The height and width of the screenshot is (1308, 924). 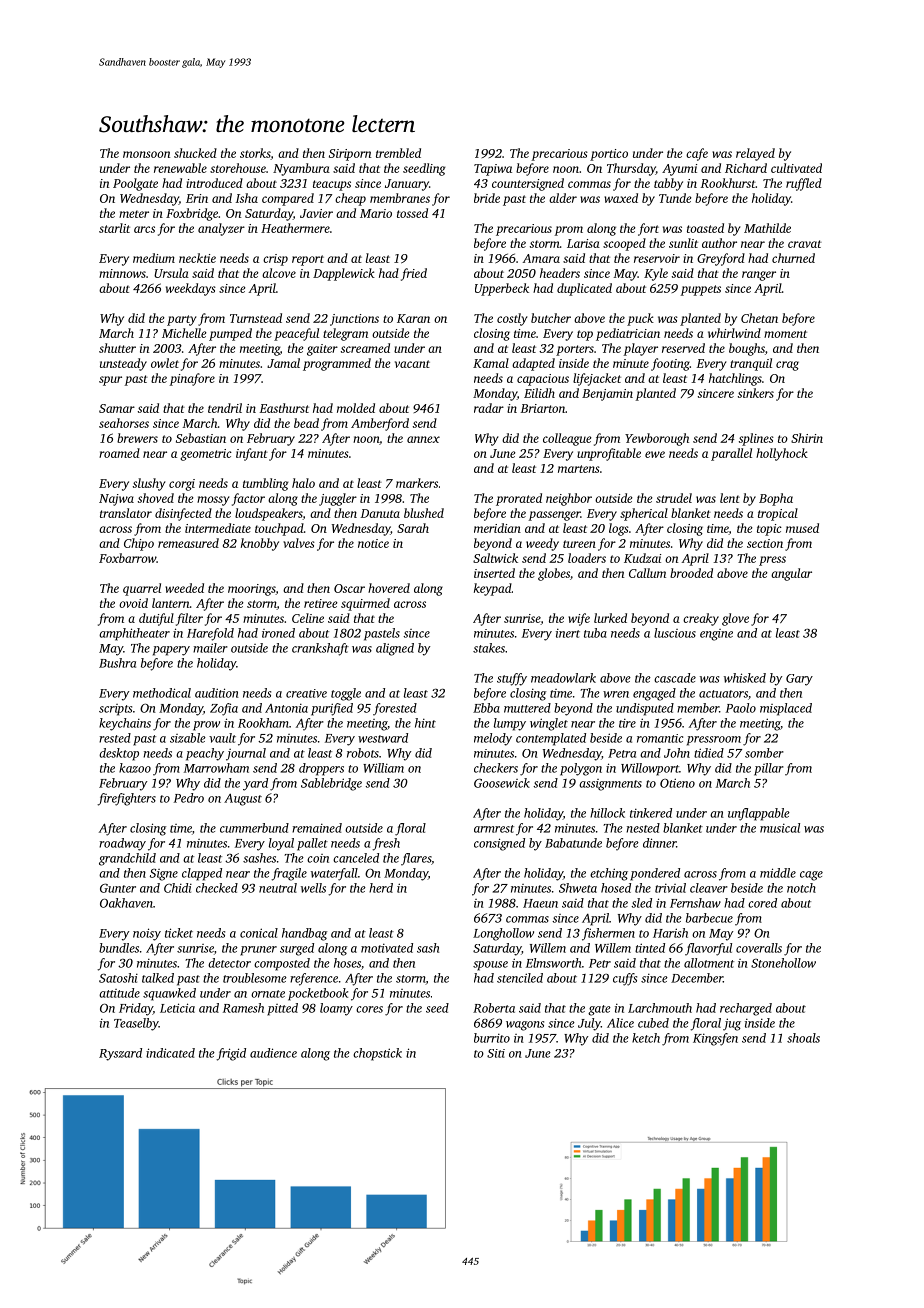 I want to click on tidied, so click(x=709, y=753).
